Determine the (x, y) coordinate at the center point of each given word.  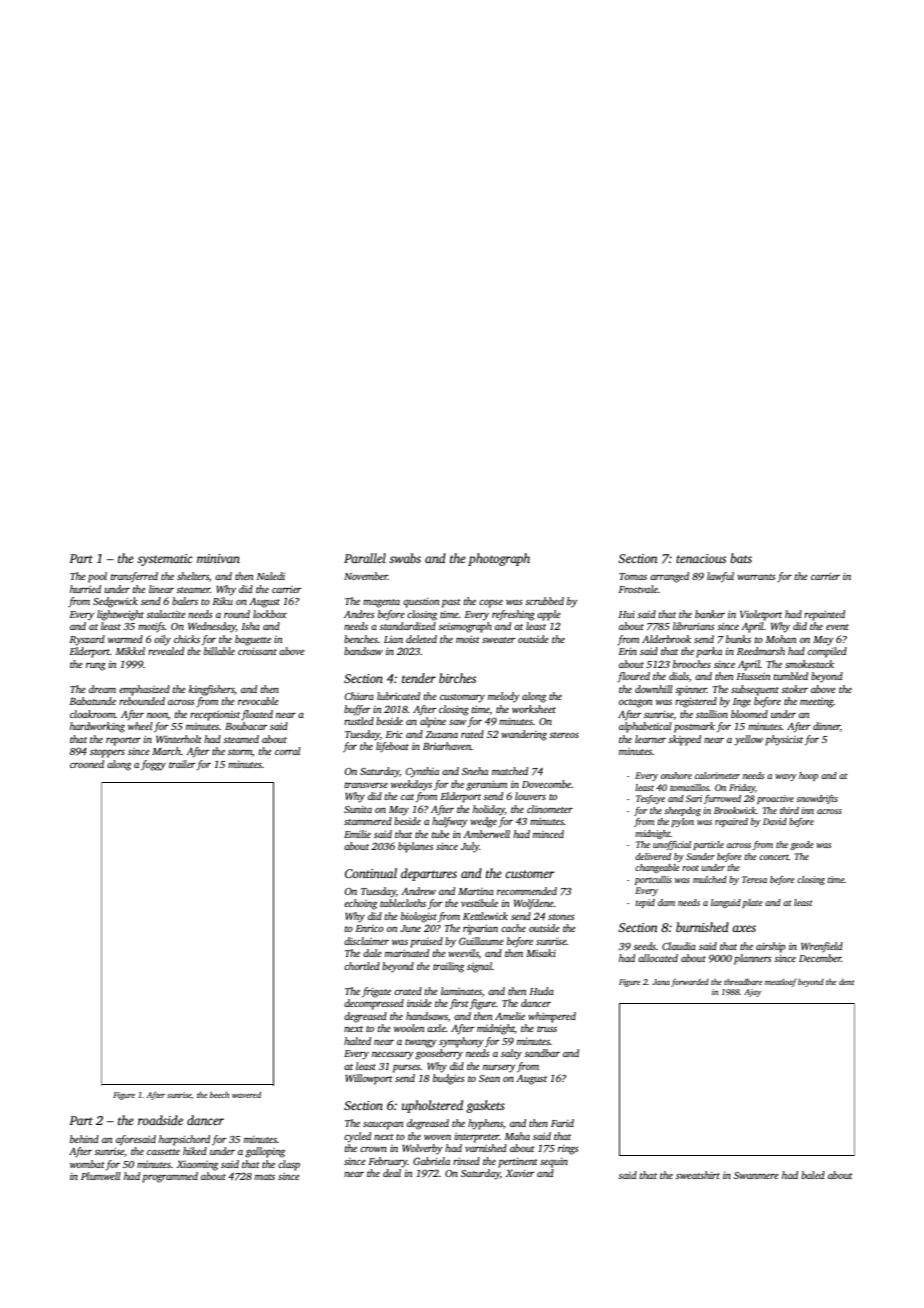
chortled (362, 966)
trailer (182, 764)
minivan (218, 558)
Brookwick (735, 810)
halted (357, 1041)
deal (392, 1173)
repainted (824, 615)
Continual (371, 873)
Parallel (365, 558)
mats (265, 1177)
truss (547, 1029)
